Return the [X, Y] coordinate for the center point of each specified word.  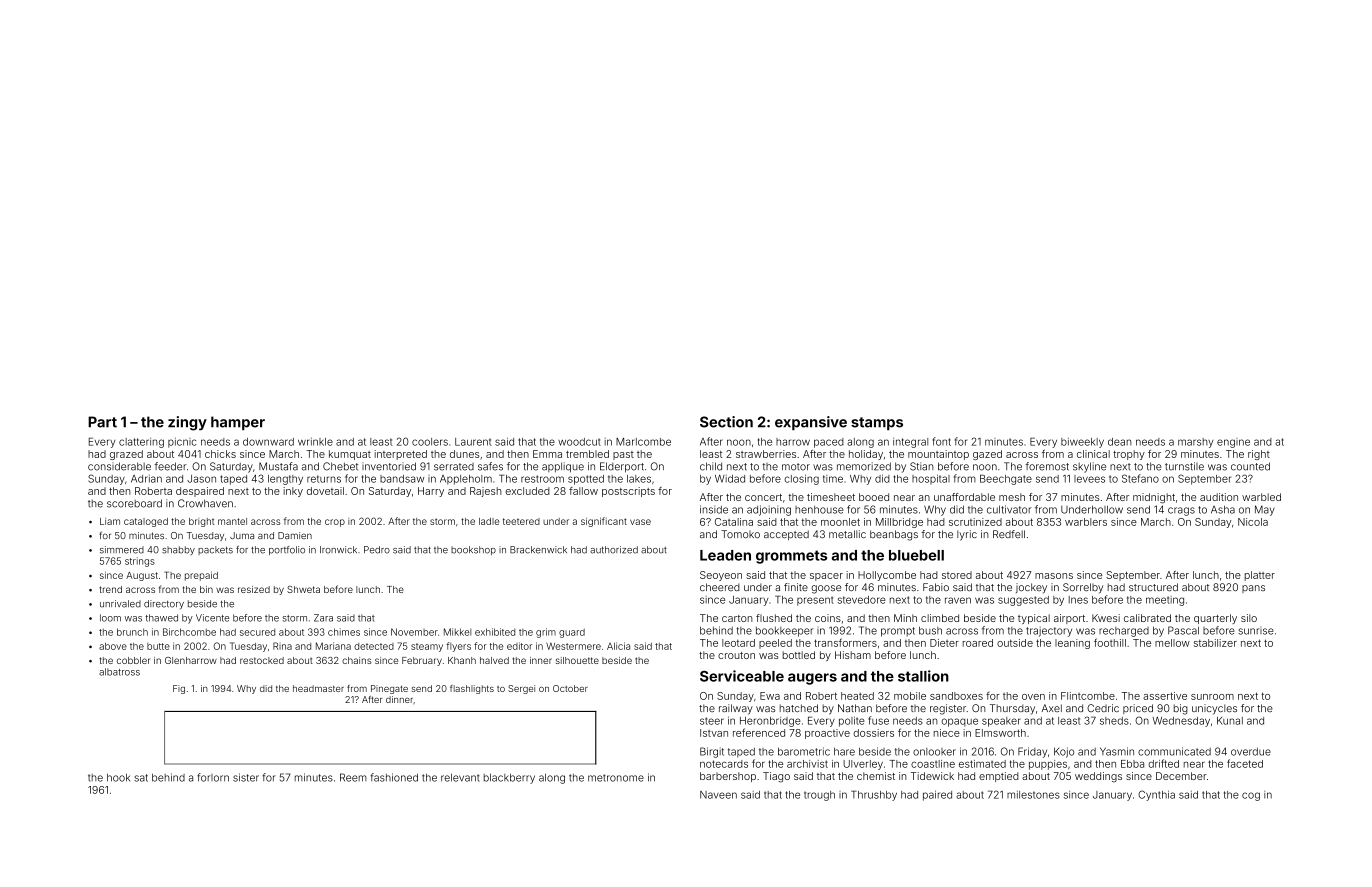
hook [118, 777]
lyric [967, 535]
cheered [720, 587]
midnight [1154, 498]
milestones [1033, 795]
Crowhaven [205, 503]
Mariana [333, 646]
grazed [126, 455]
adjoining [769, 510]
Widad [730, 479]
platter [1260, 576]
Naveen [718, 795]
